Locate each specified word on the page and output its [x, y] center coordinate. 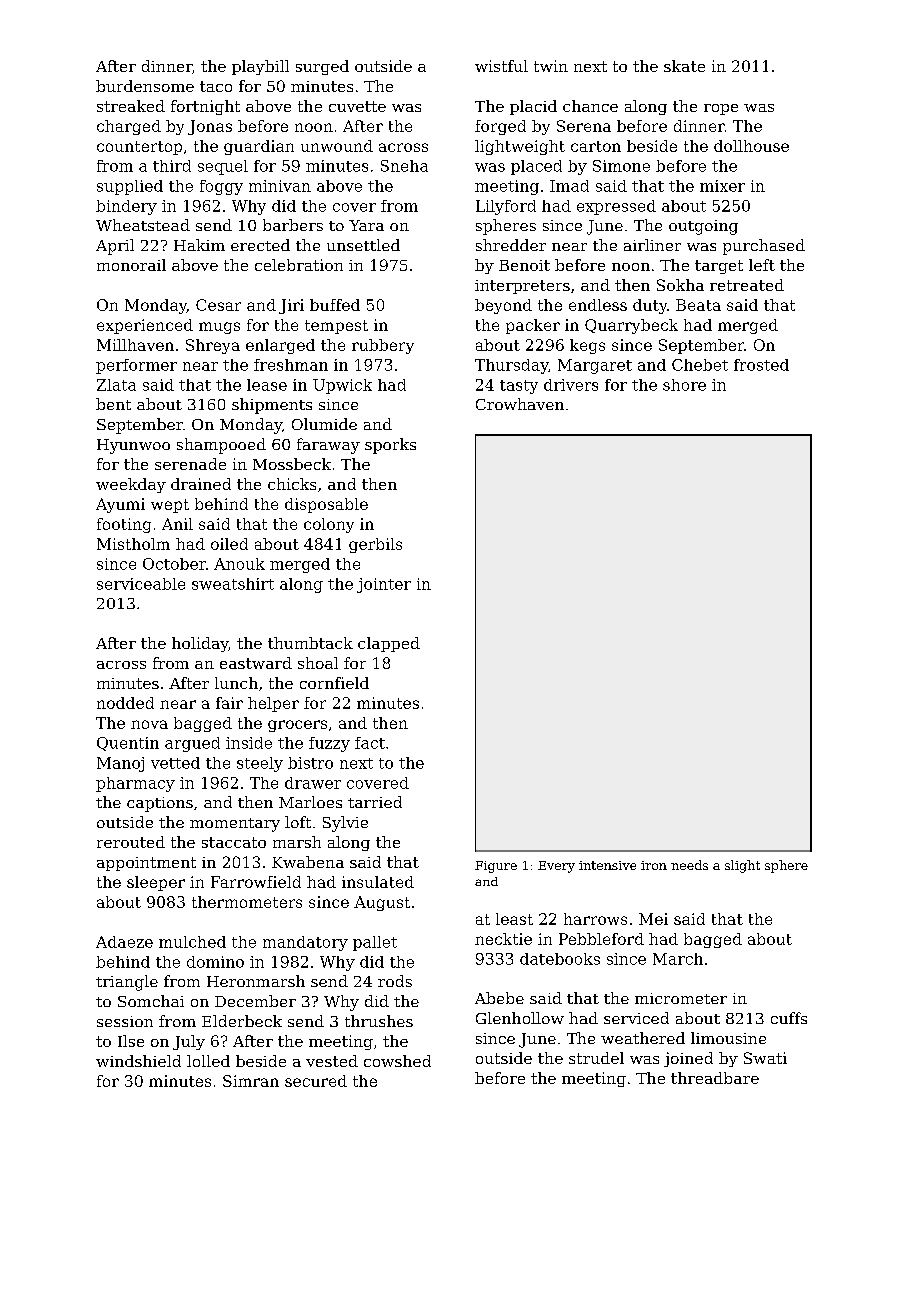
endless [598, 305]
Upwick [342, 386]
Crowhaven [520, 404]
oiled [229, 544]
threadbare [715, 1078]
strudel [596, 1058]
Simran [251, 1081]
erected [260, 245]
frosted [761, 365]
